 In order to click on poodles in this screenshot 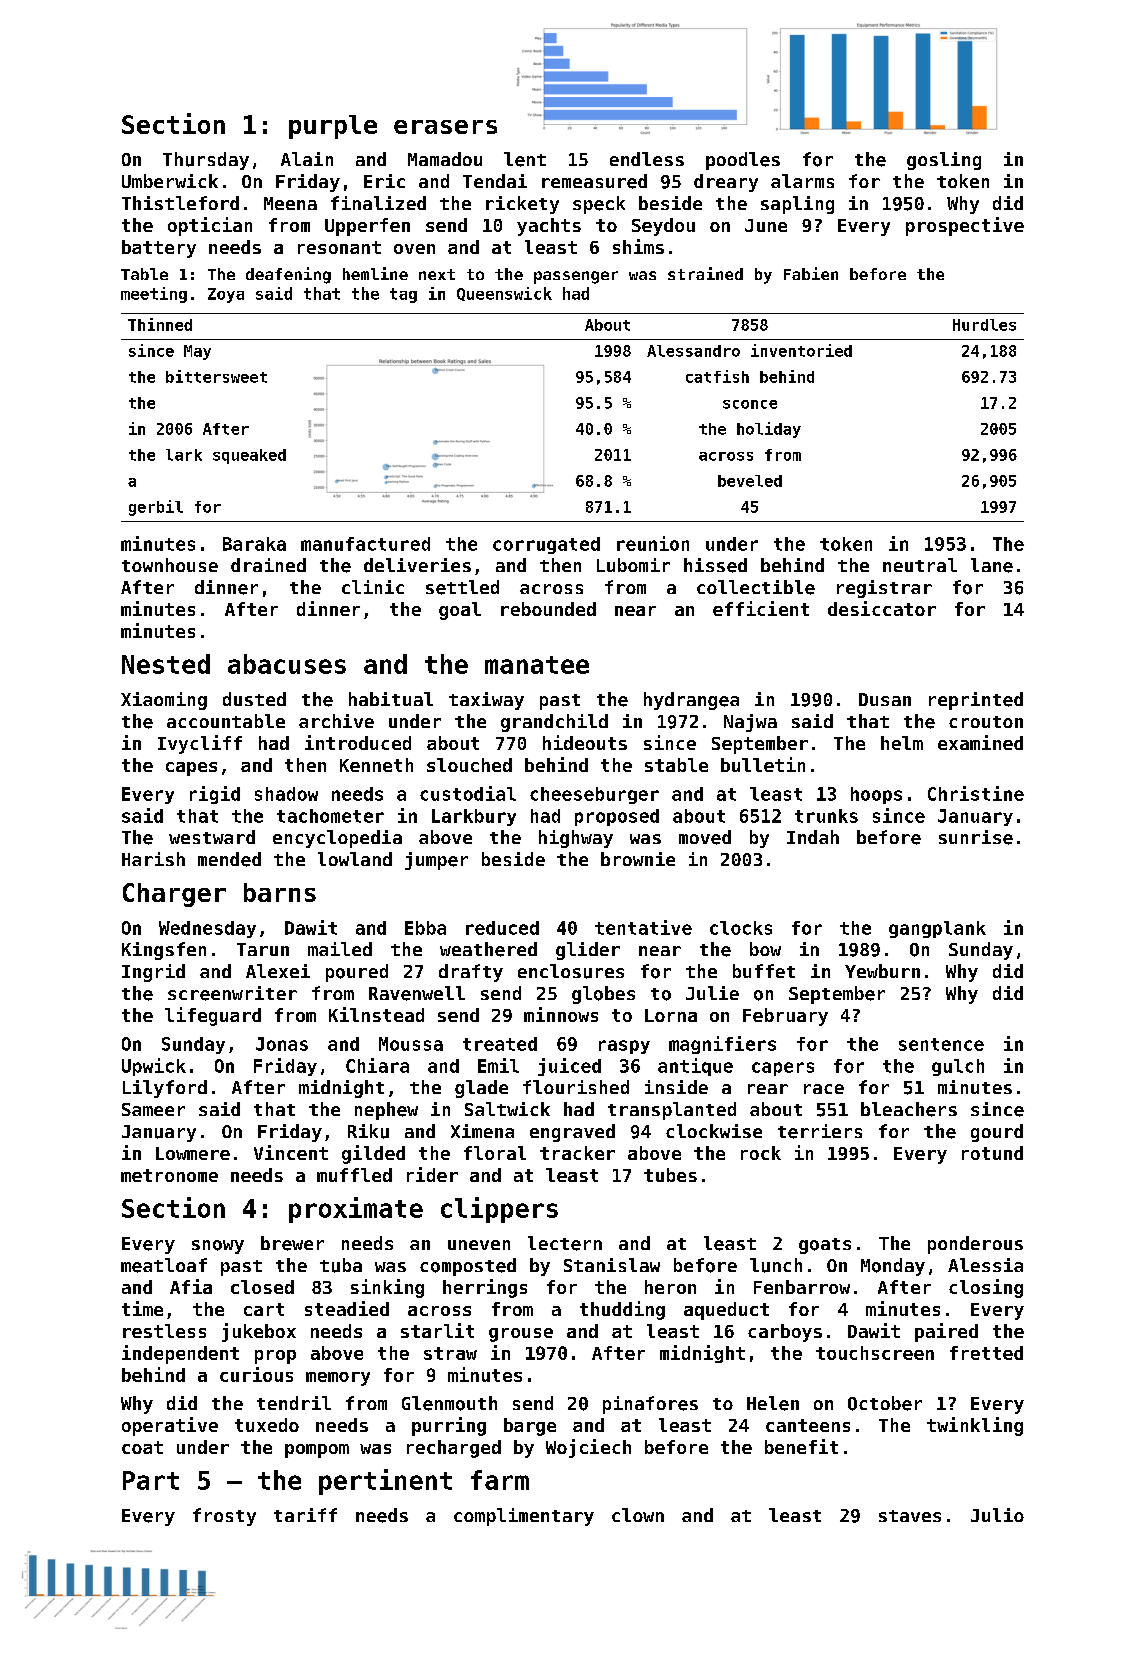, I will do `click(743, 161)`.
